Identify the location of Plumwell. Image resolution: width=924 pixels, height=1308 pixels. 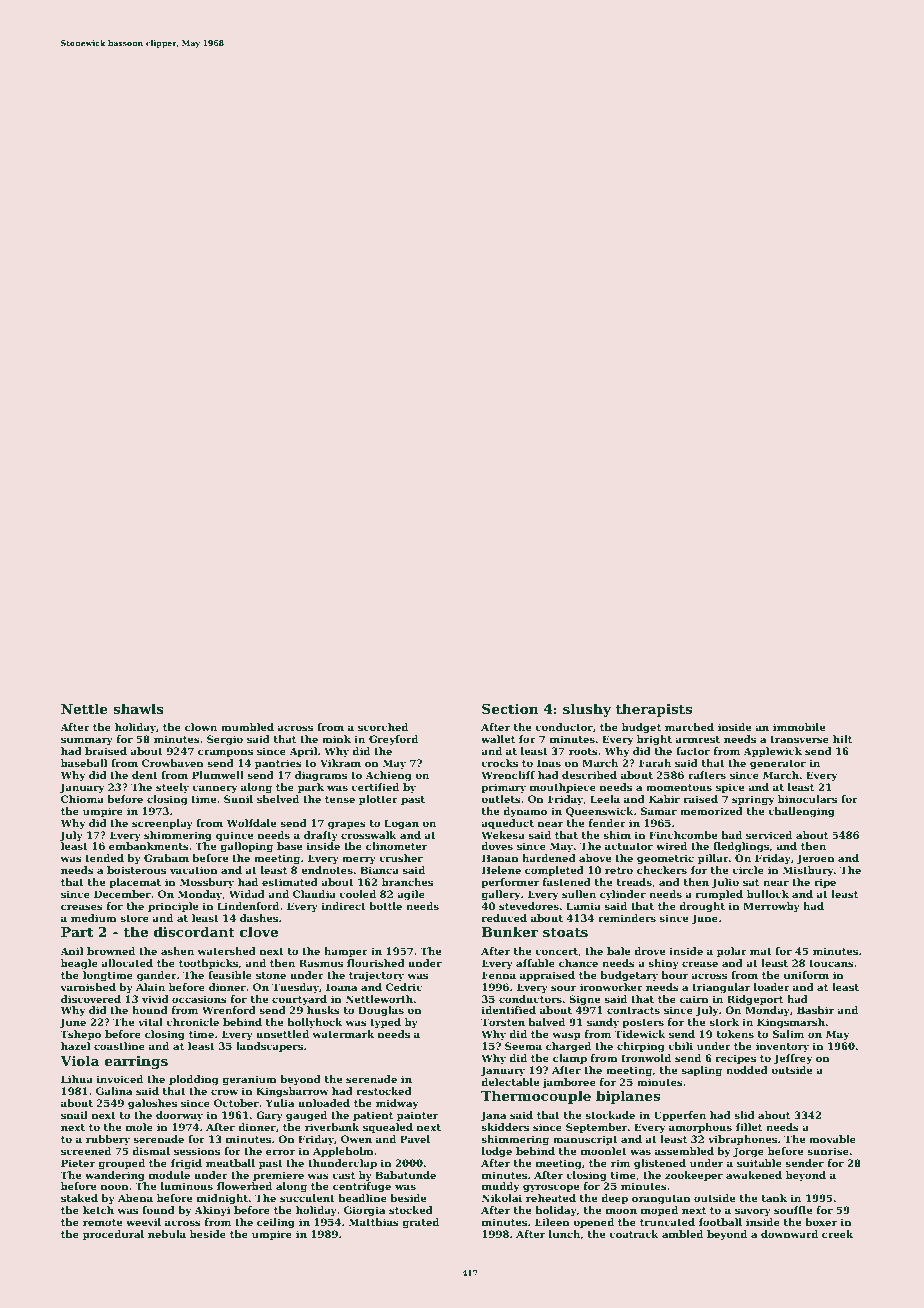
(218, 775).
